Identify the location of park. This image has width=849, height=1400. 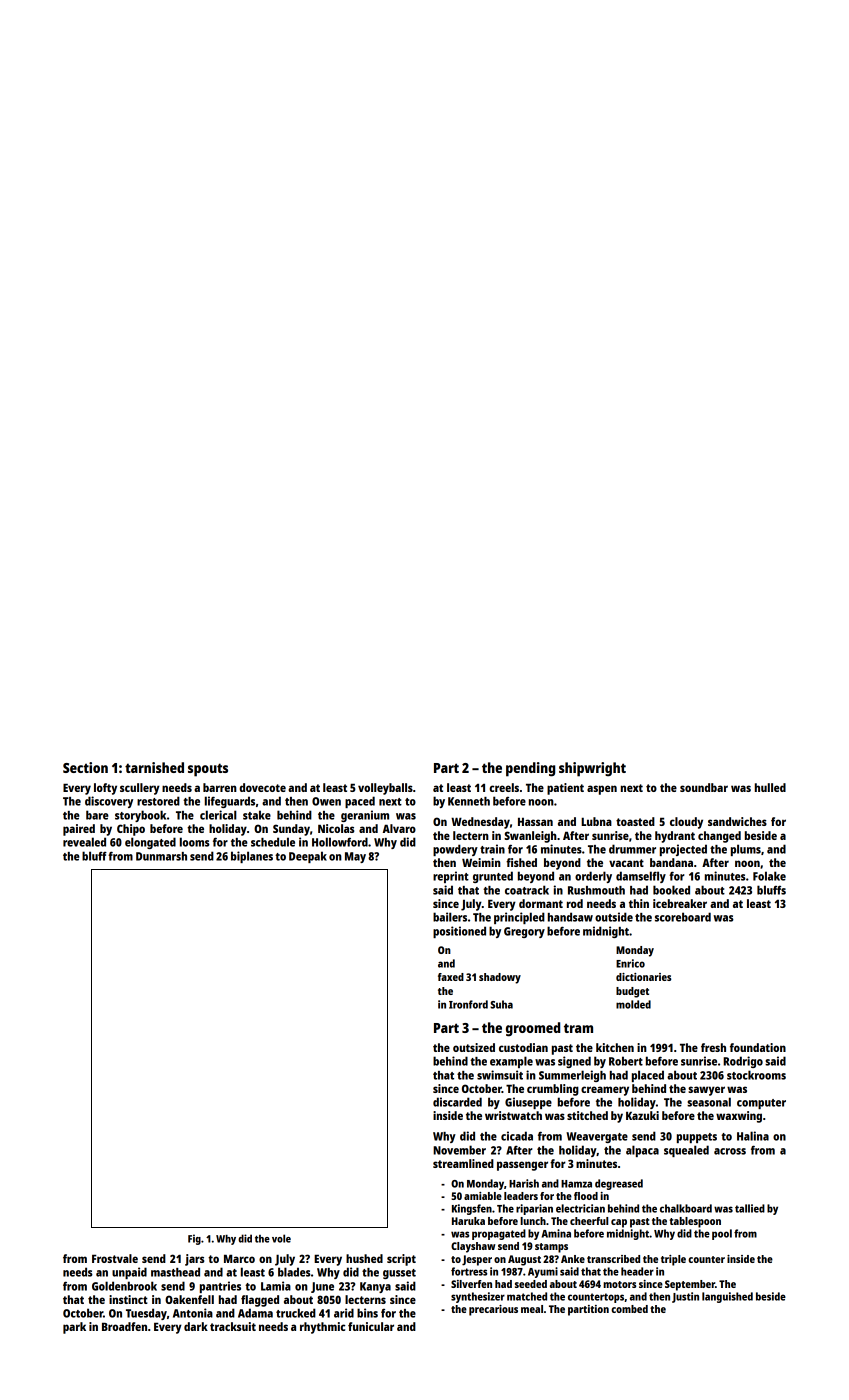
(74, 1328).
